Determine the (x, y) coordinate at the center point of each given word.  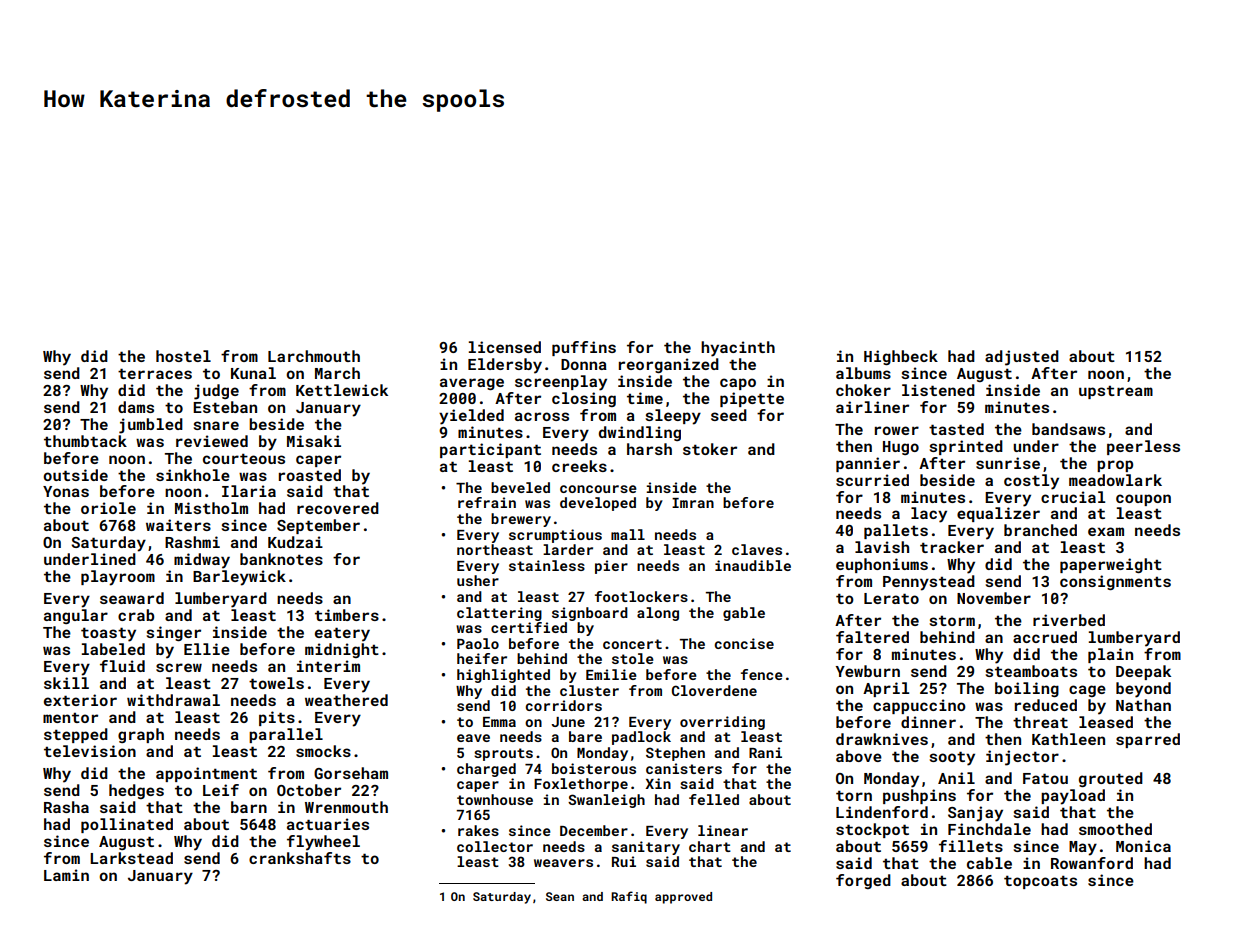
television (90, 751)
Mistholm (211, 508)
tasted (956, 429)
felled (714, 799)
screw (179, 667)
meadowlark (1115, 480)
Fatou (1045, 778)
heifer (482, 658)
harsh (649, 449)
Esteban (225, 407)
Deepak (1143, 672)
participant (490, 450)
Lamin (66, 875)
